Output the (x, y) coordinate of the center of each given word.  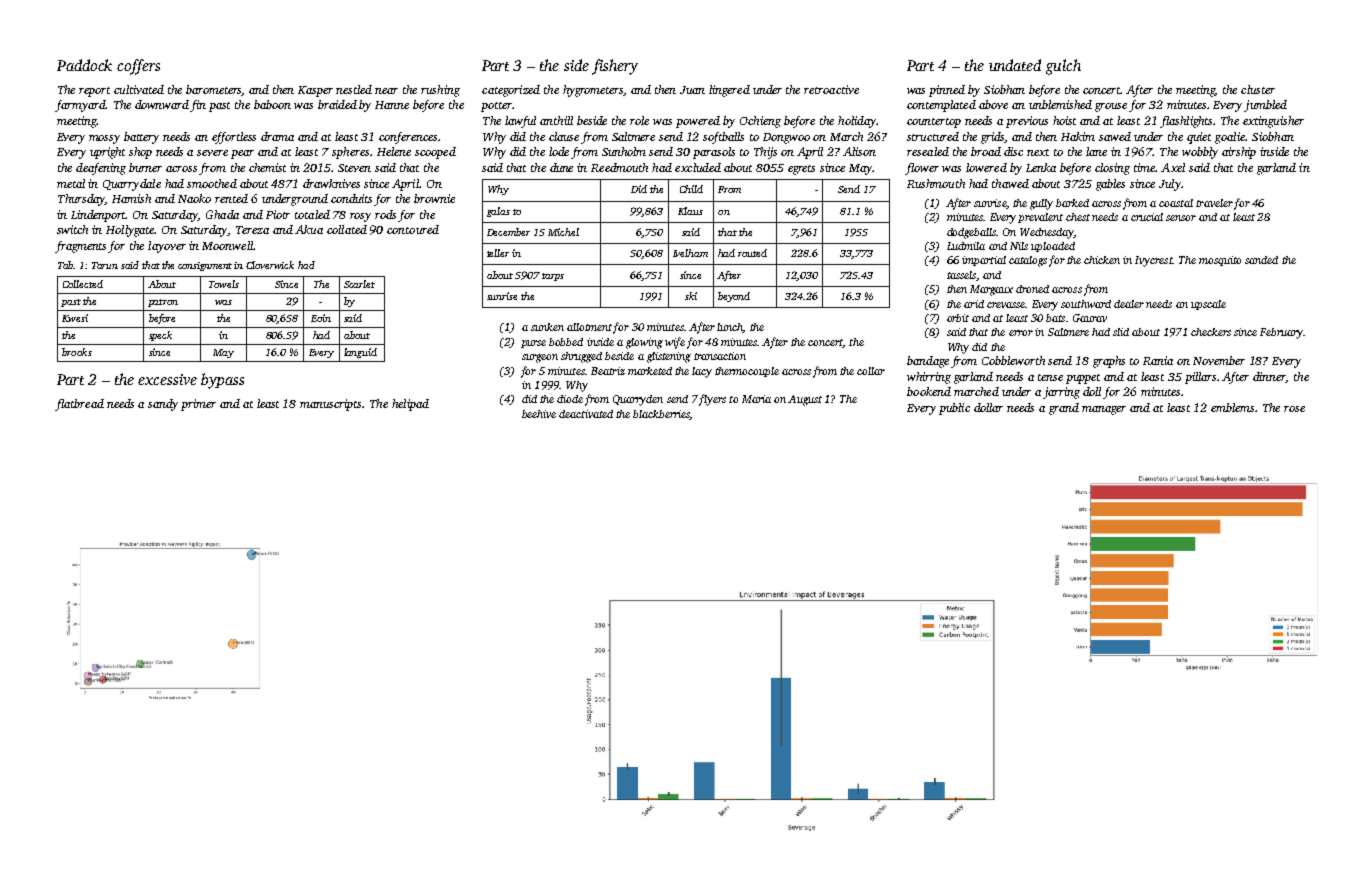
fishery (615, 67)
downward (162, 104)
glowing (644, 343)
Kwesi (75, 318)
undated (1015, 65)
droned (1032, 289)
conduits (351, 198)
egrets (801, 170)
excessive (167, 379)
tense (1050, 377)
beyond (734, 297)
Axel (1173, 167)
